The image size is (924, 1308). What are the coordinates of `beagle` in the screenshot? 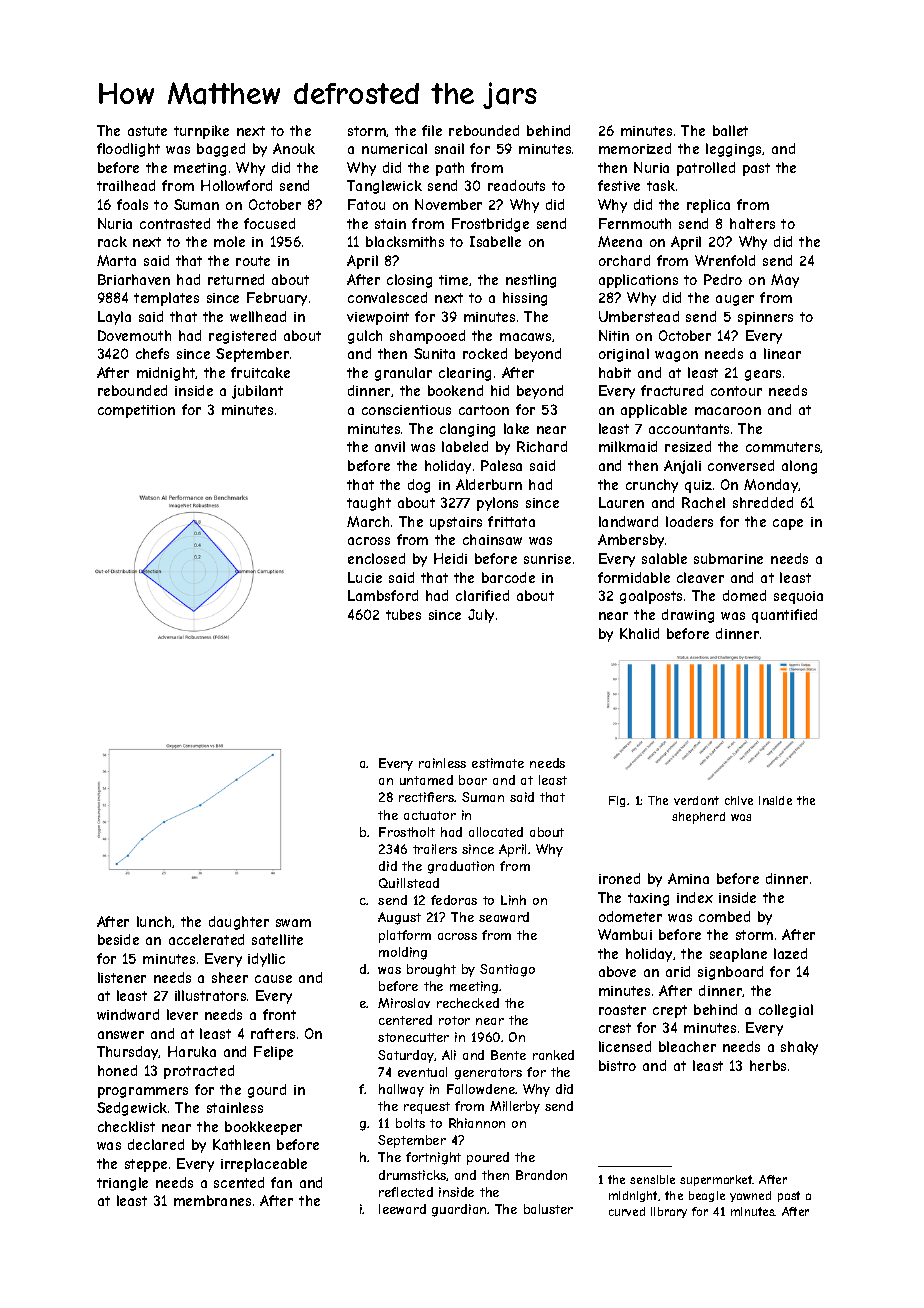 It's located at (707, 1196).
